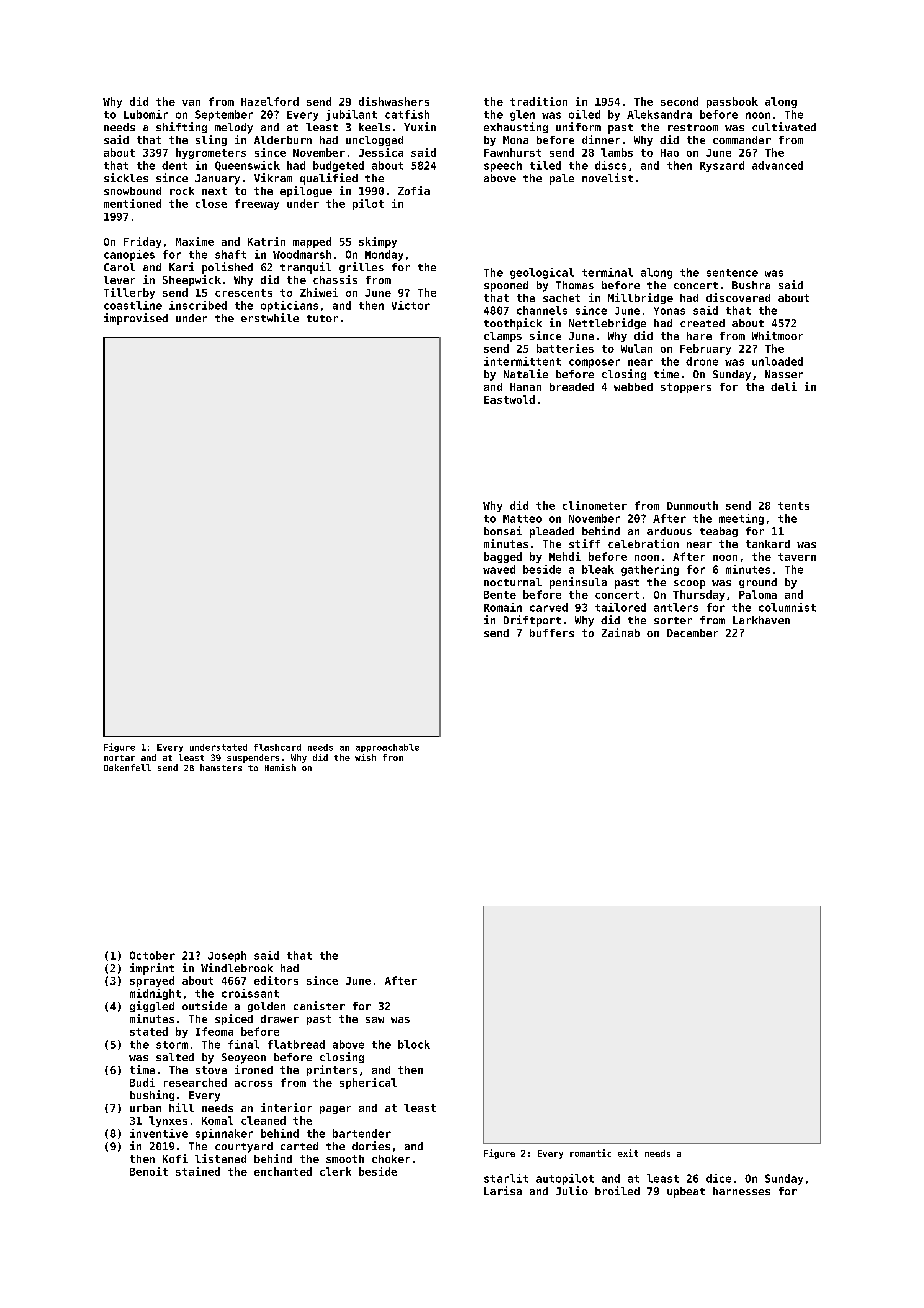 The image size is (924, 1308). Describe the element at coordinates (500, 595) in the document. I see `Bente` at that location.
